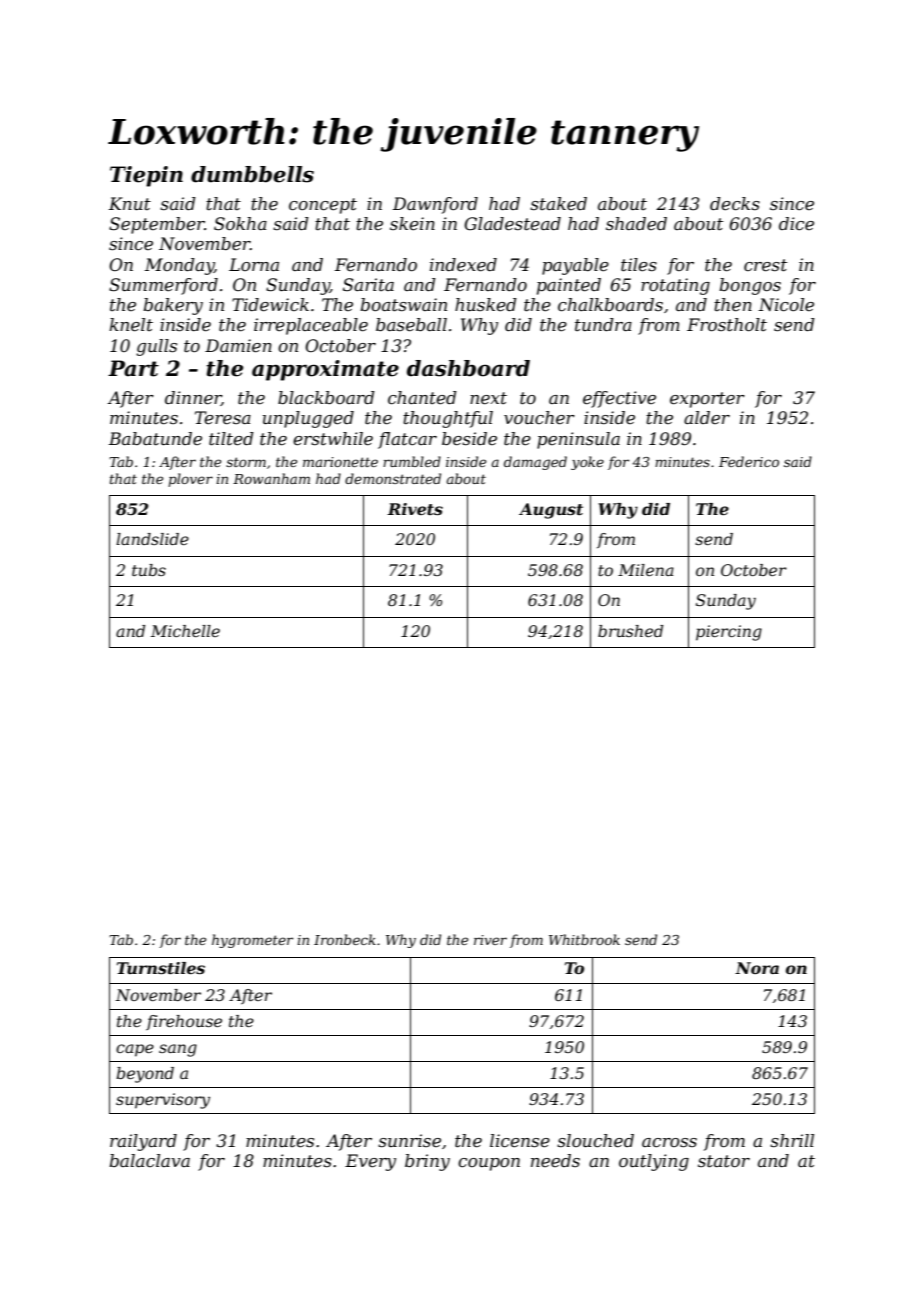 This screenshot has width=924, height=1314. What do you see at coordinates (490, 940) in the screenshot?
I see `river` at bounding box center [490, 940].
